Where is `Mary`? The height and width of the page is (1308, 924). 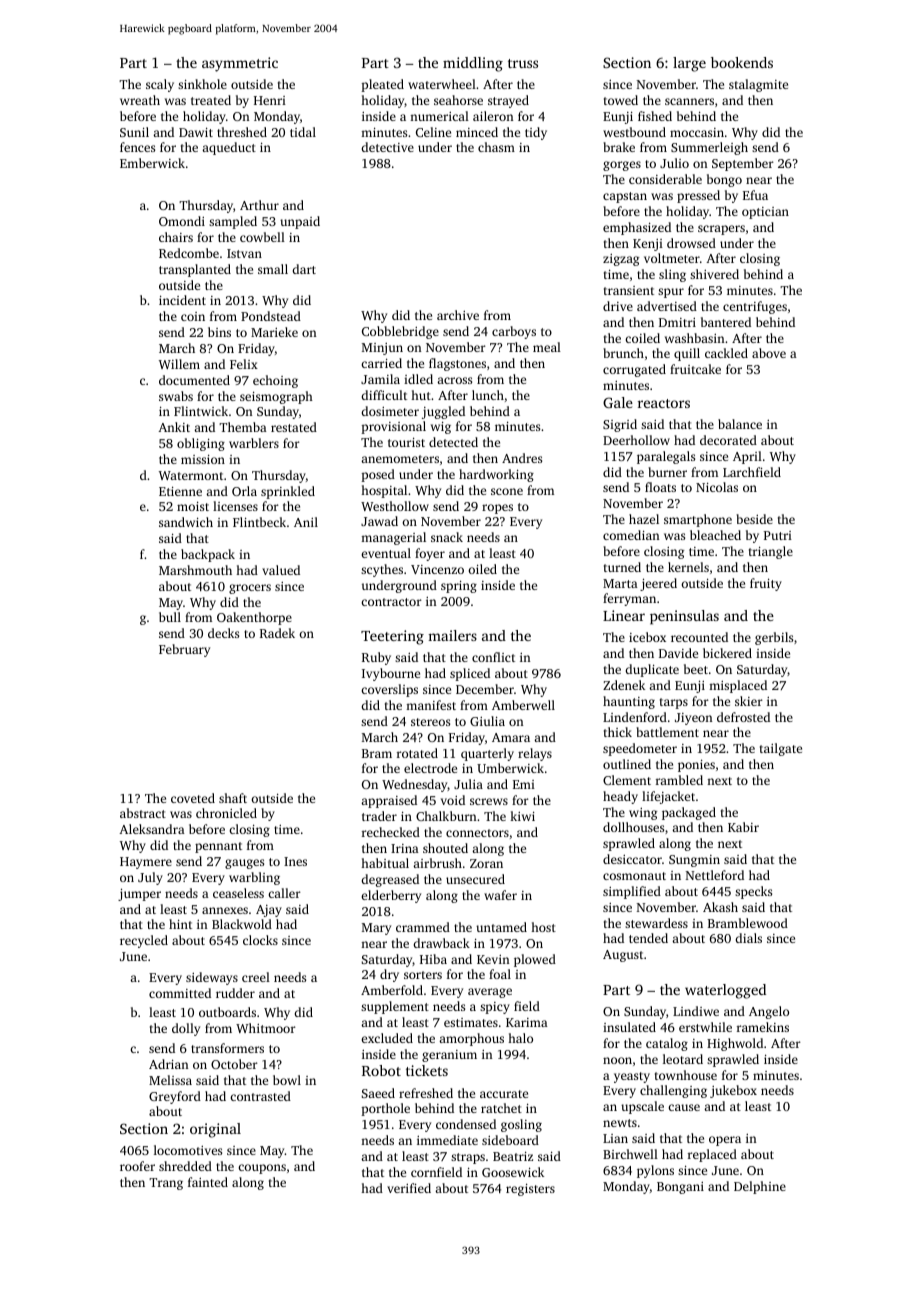
Mary is located at coordinates (376, 929).
